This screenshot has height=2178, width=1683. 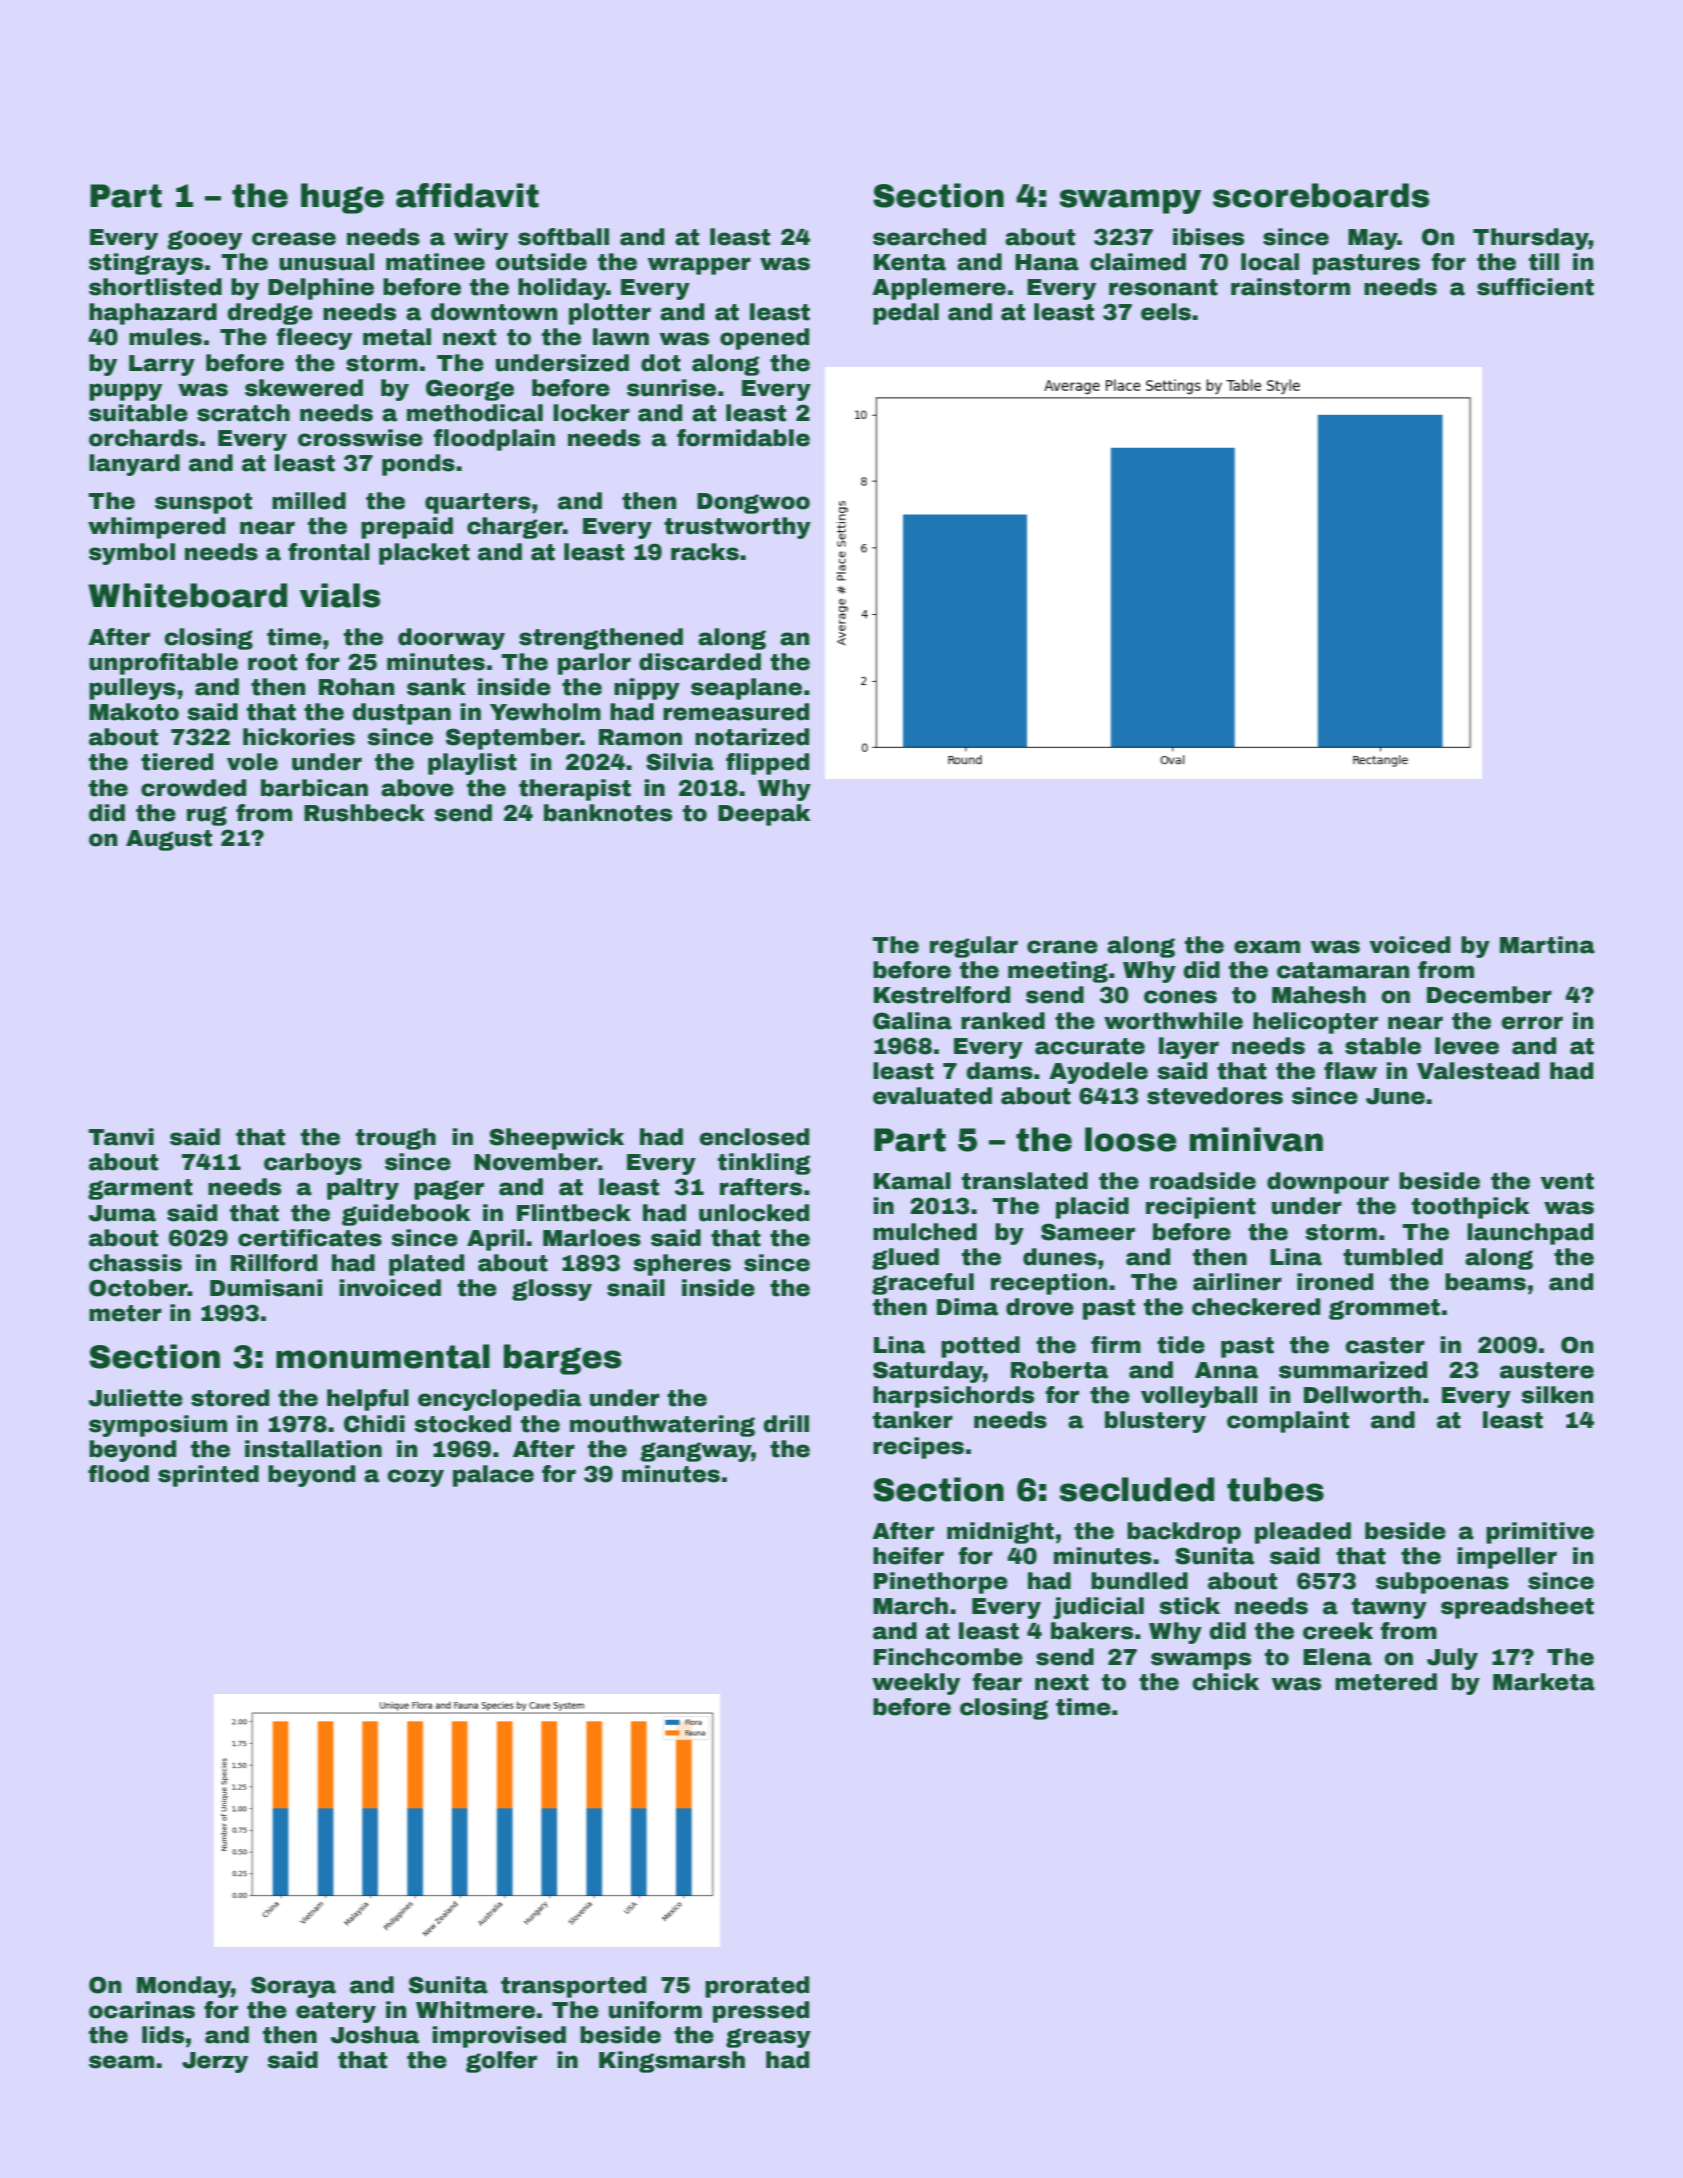 I want to click on enclosed, so click(x=754, y=1137).
